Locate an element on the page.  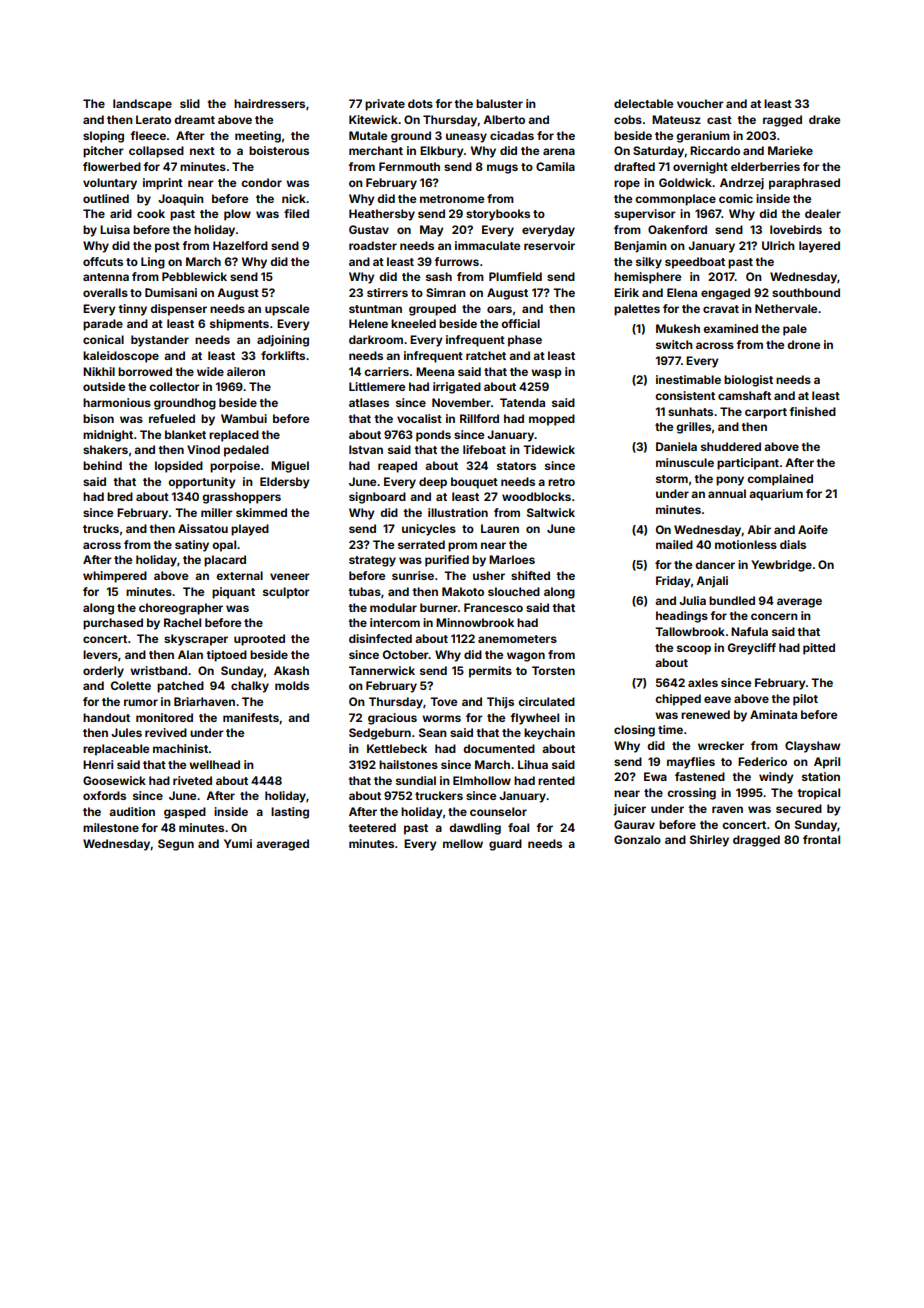
refueled is located at coordinates (172, 418).
